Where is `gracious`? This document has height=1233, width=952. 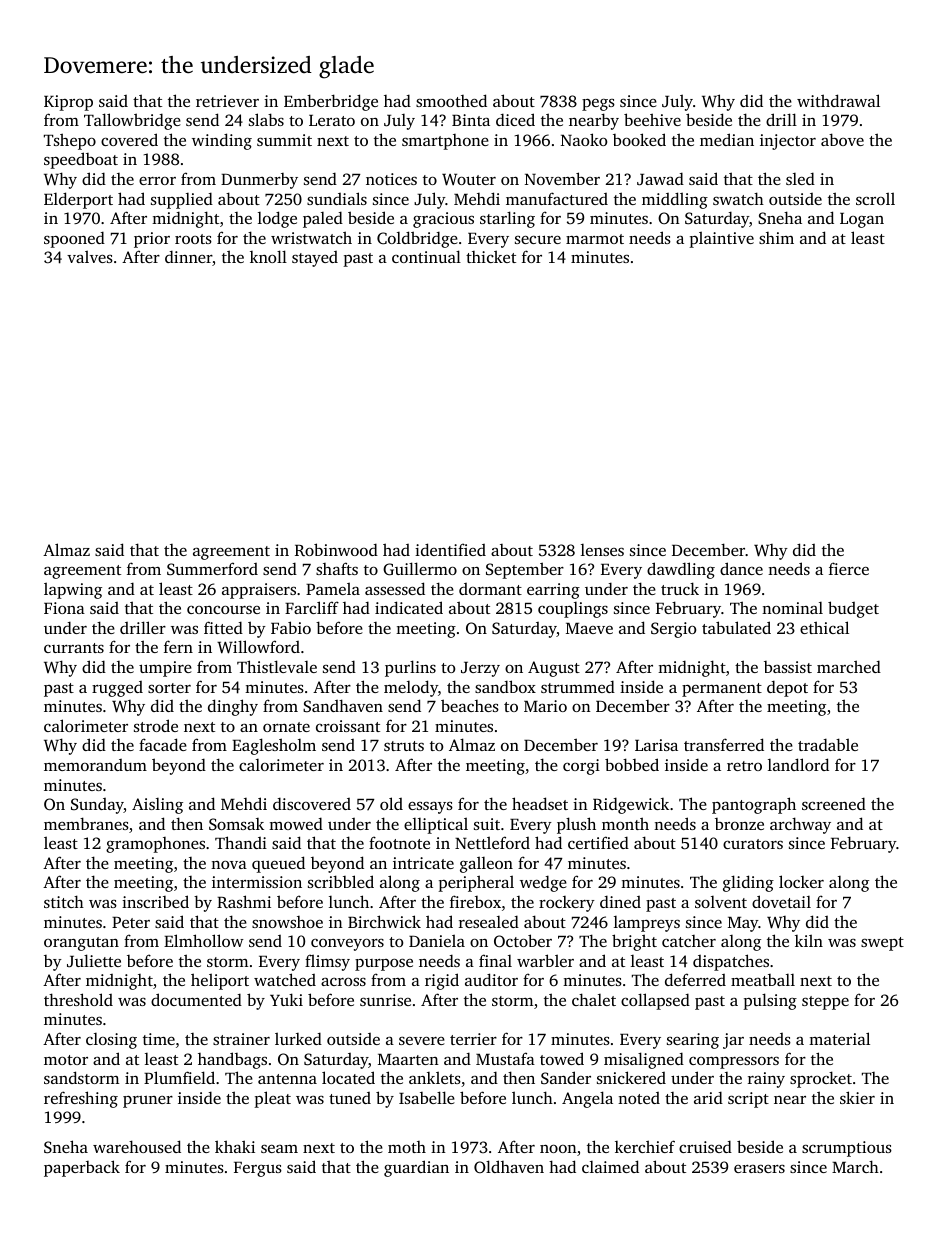 gracious is located at coordinates (443, 220).
